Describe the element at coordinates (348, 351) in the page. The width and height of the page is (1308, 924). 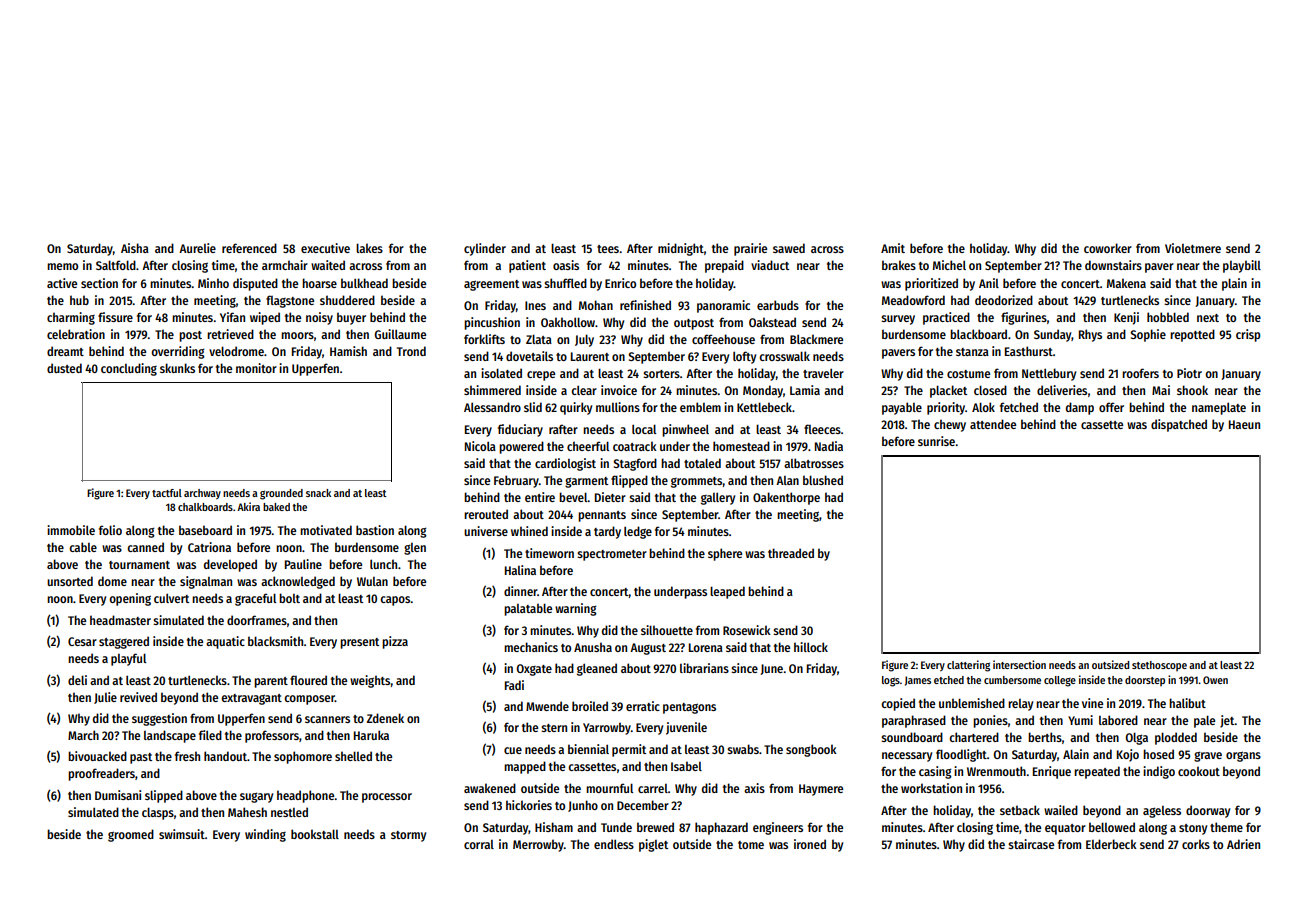
I see `Hamish` at that location.
